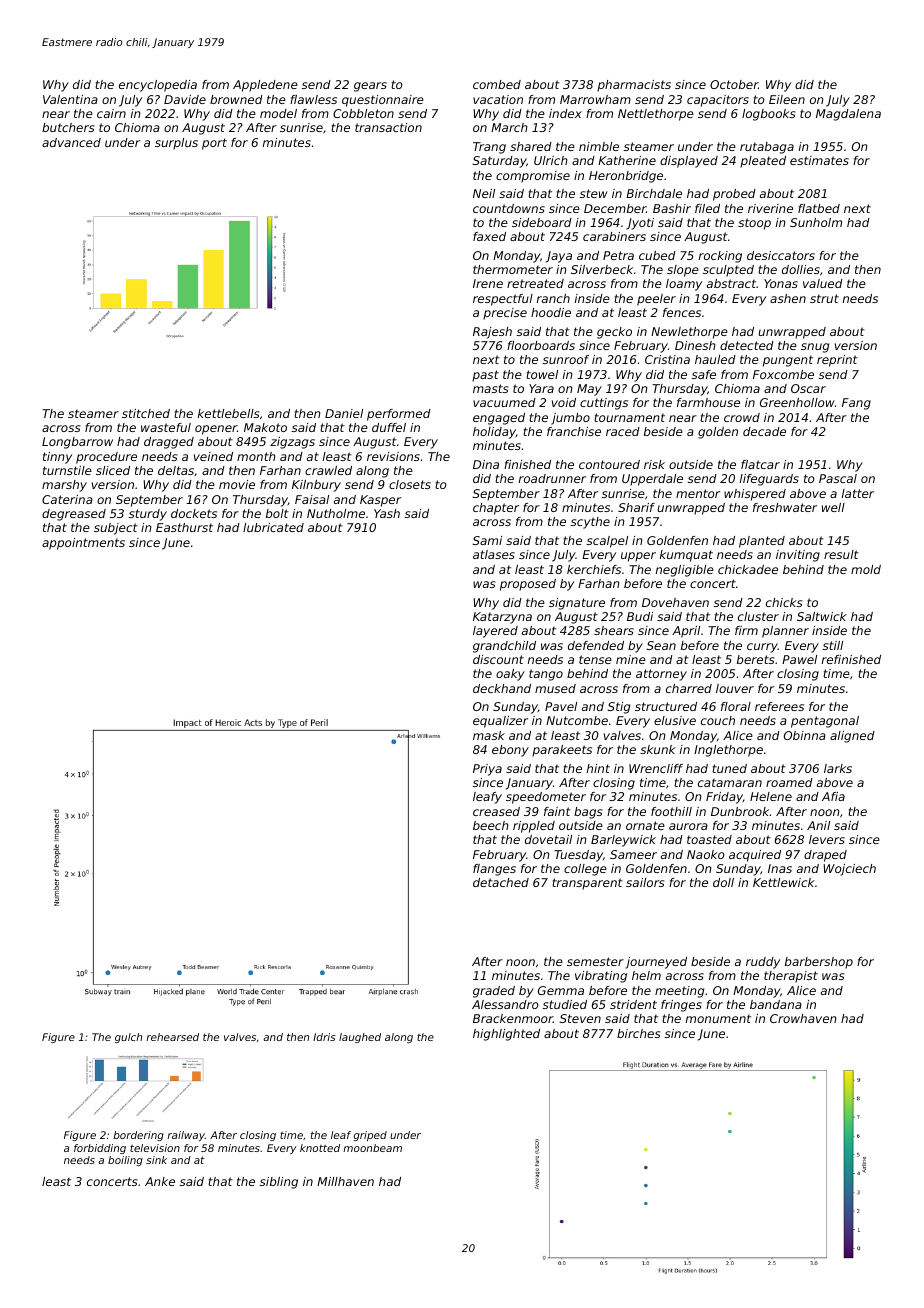 The width and height of the image is (924, 1308). I want to click on Millhaven, so click(345, 1181).
